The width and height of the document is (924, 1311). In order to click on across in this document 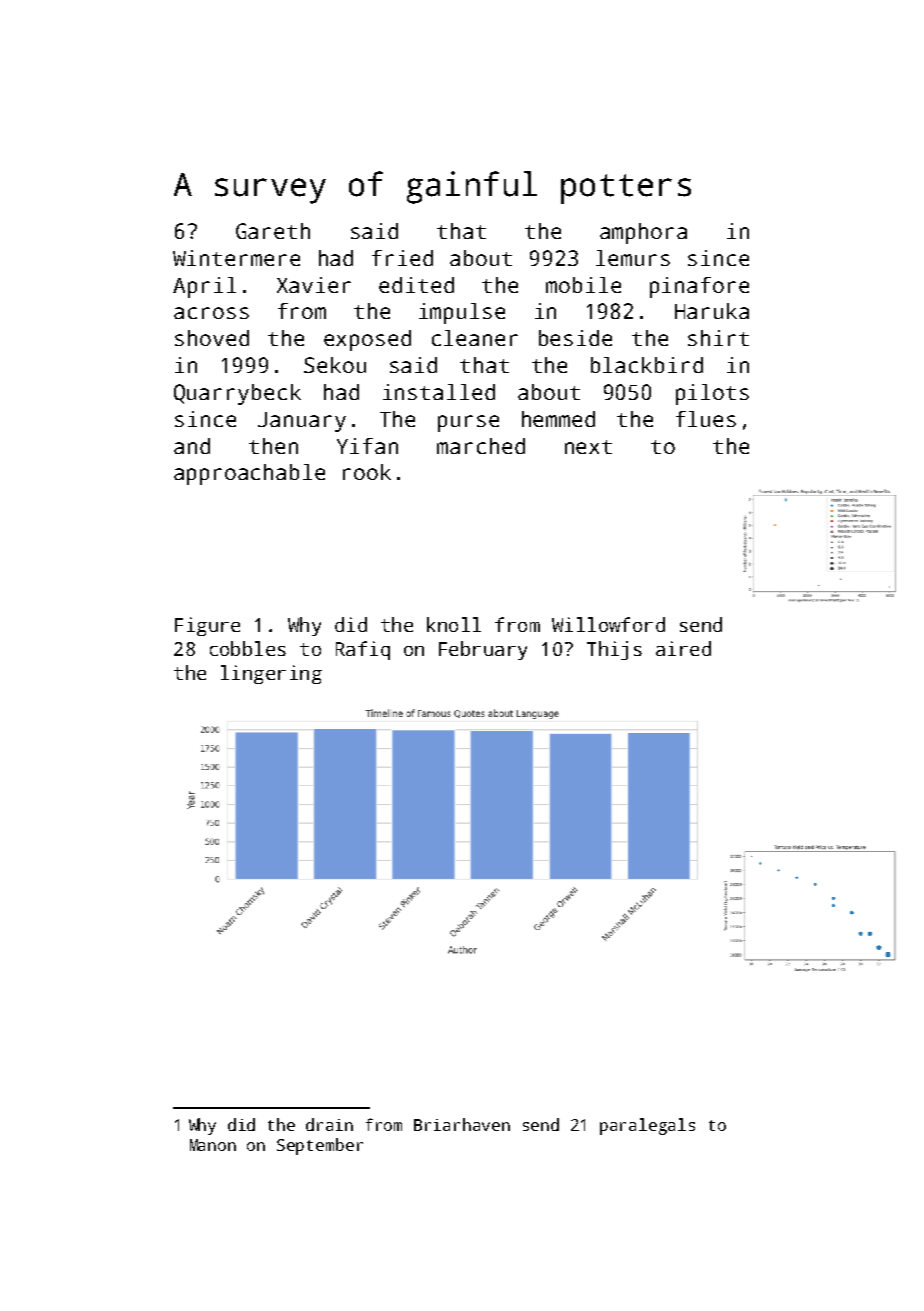, I will do `click(211, 313)`.
